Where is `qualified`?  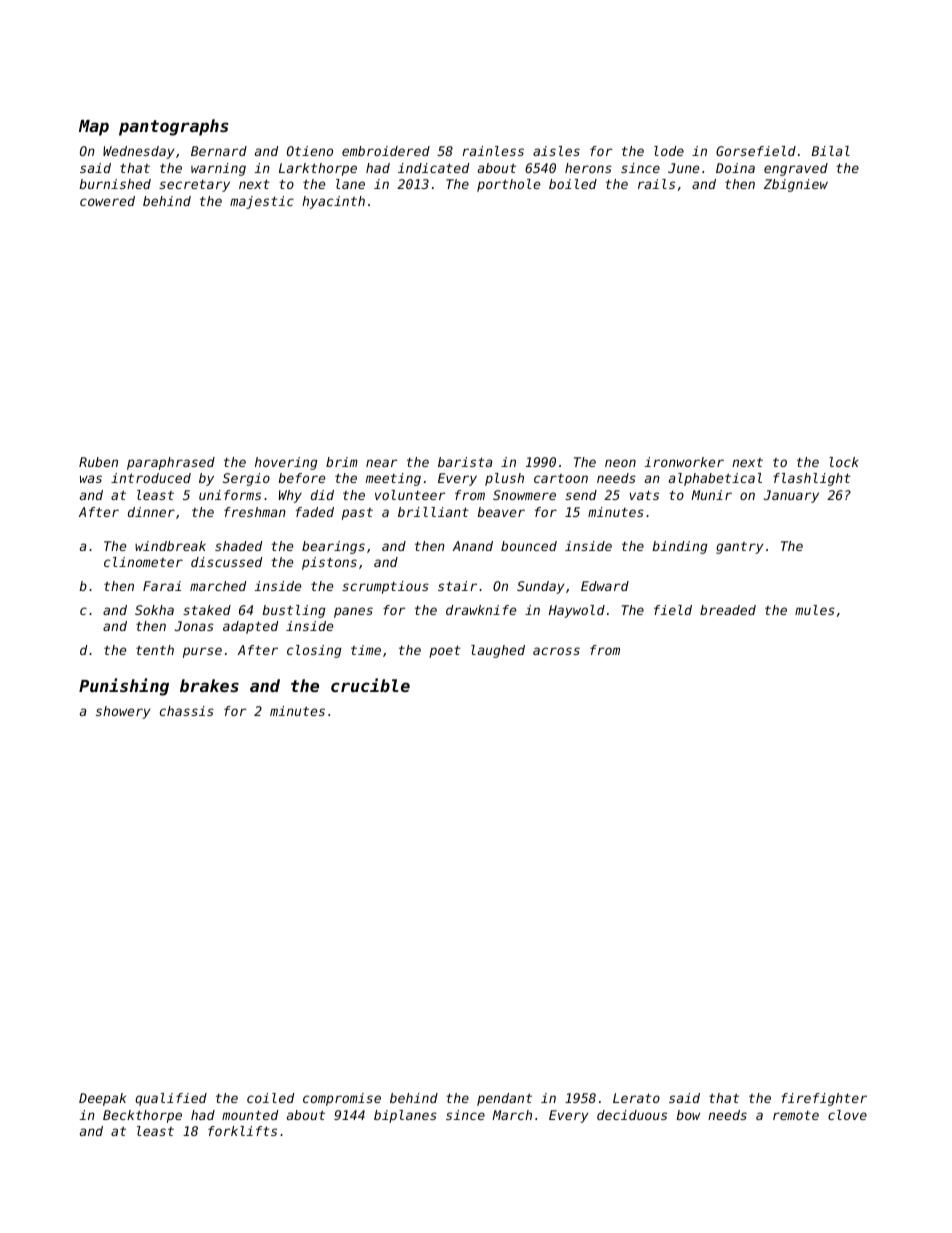 qualified is located at coordinates (171, 1099).
